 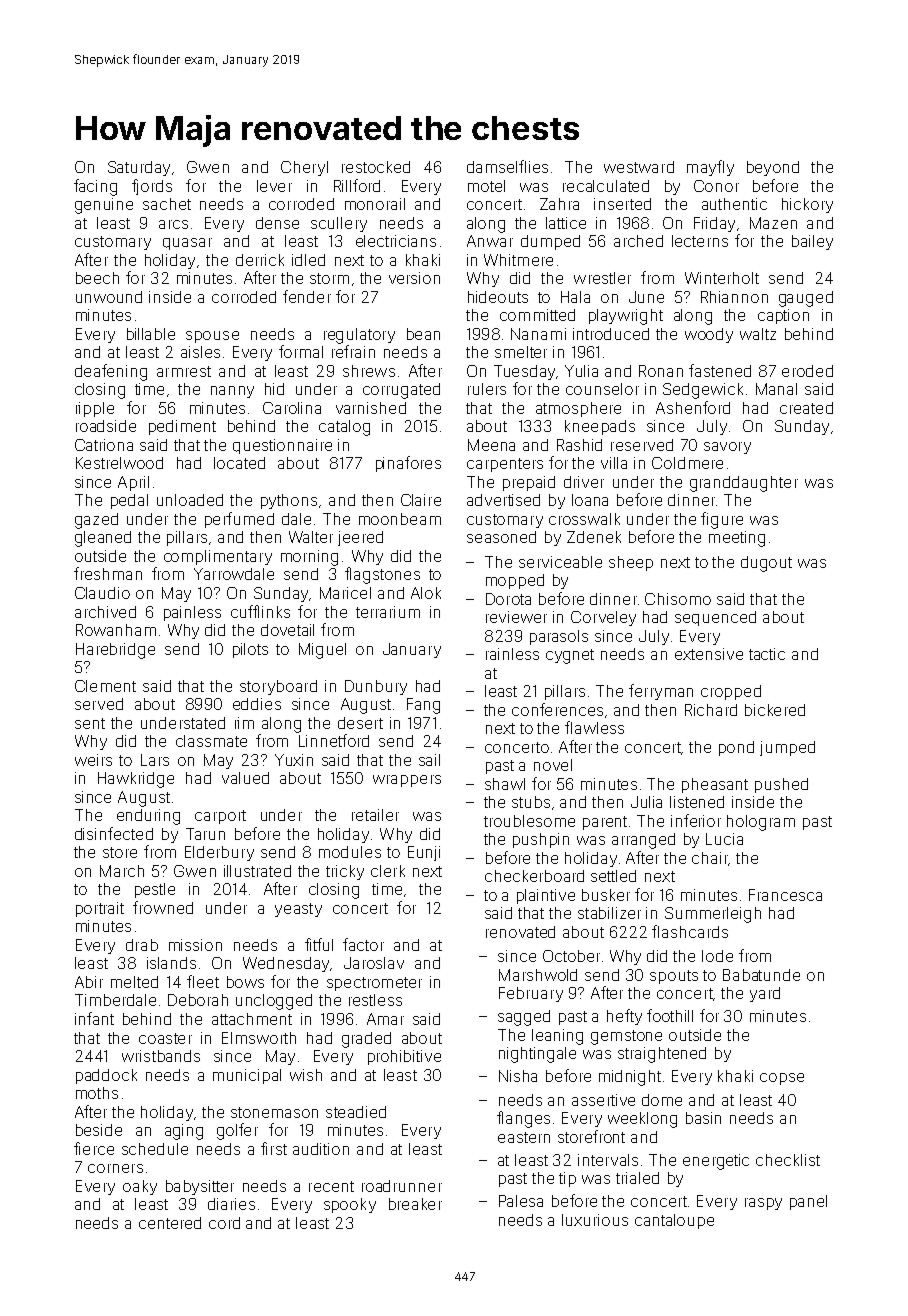 What do you see at coordinates (187, 244) in the screenshot?
I see `quasar` at bounding box center [187, 244].
